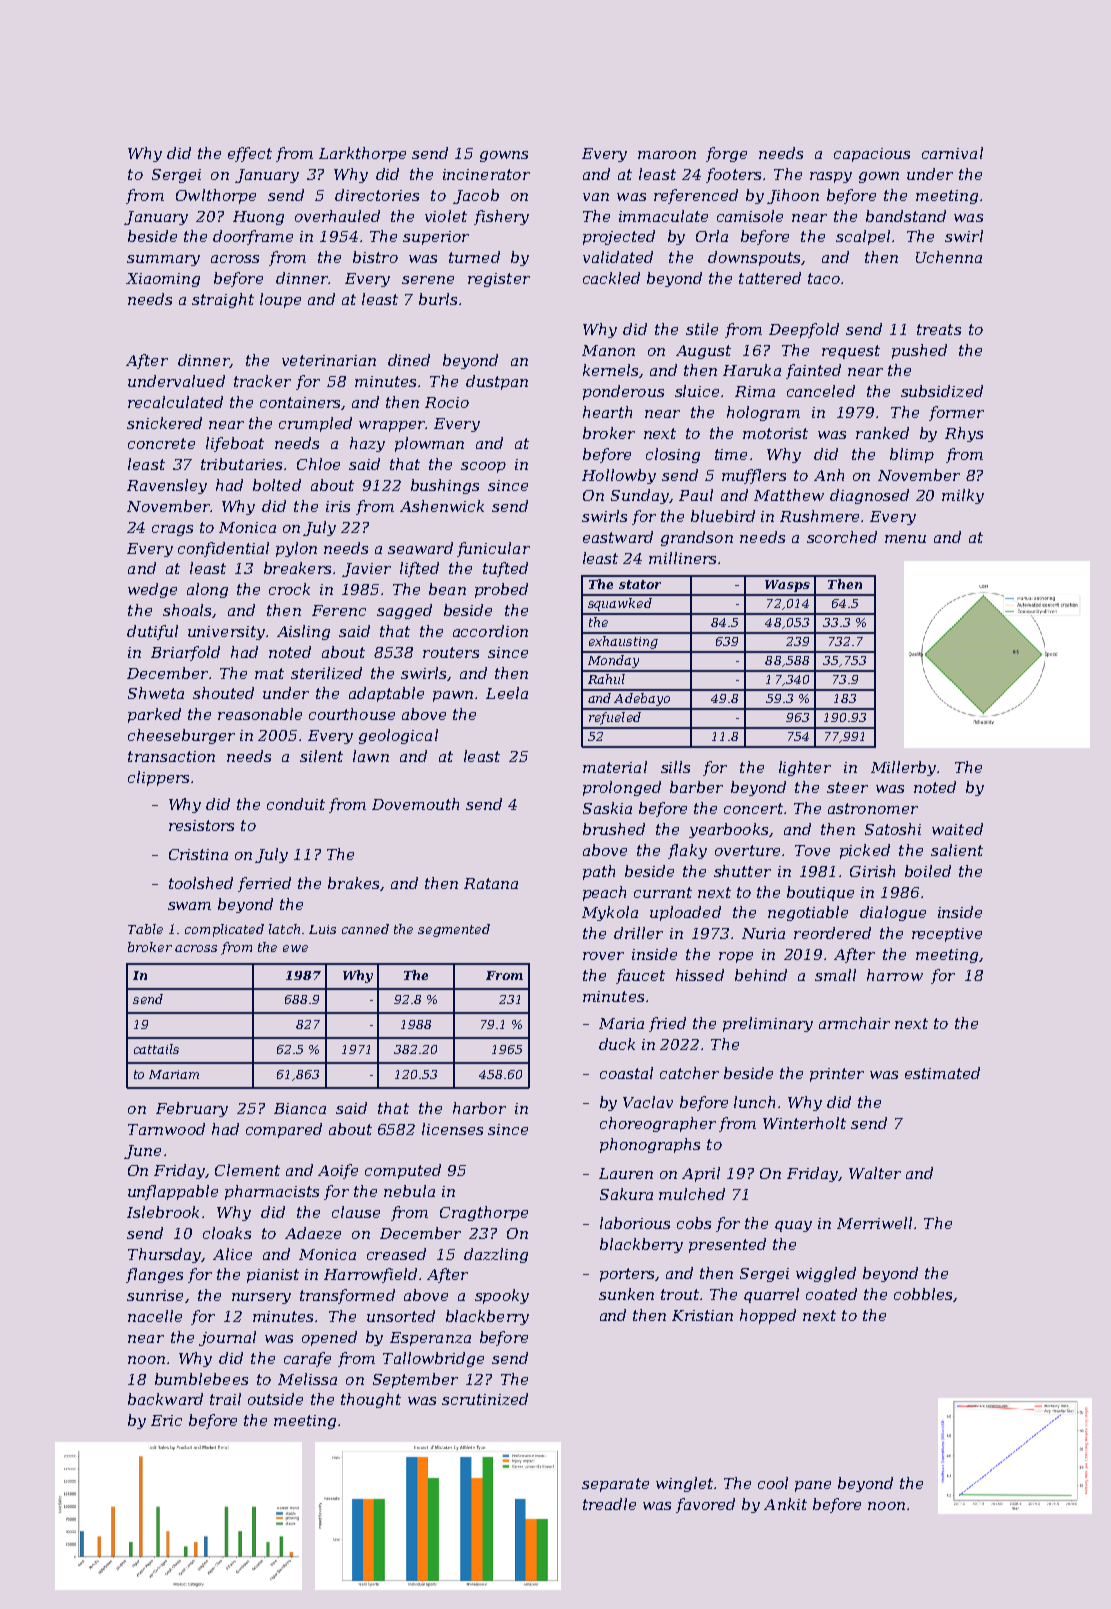 The height and width of the screenshot is (1609, 1111). I want to click on brakes, so click(353, 883).
